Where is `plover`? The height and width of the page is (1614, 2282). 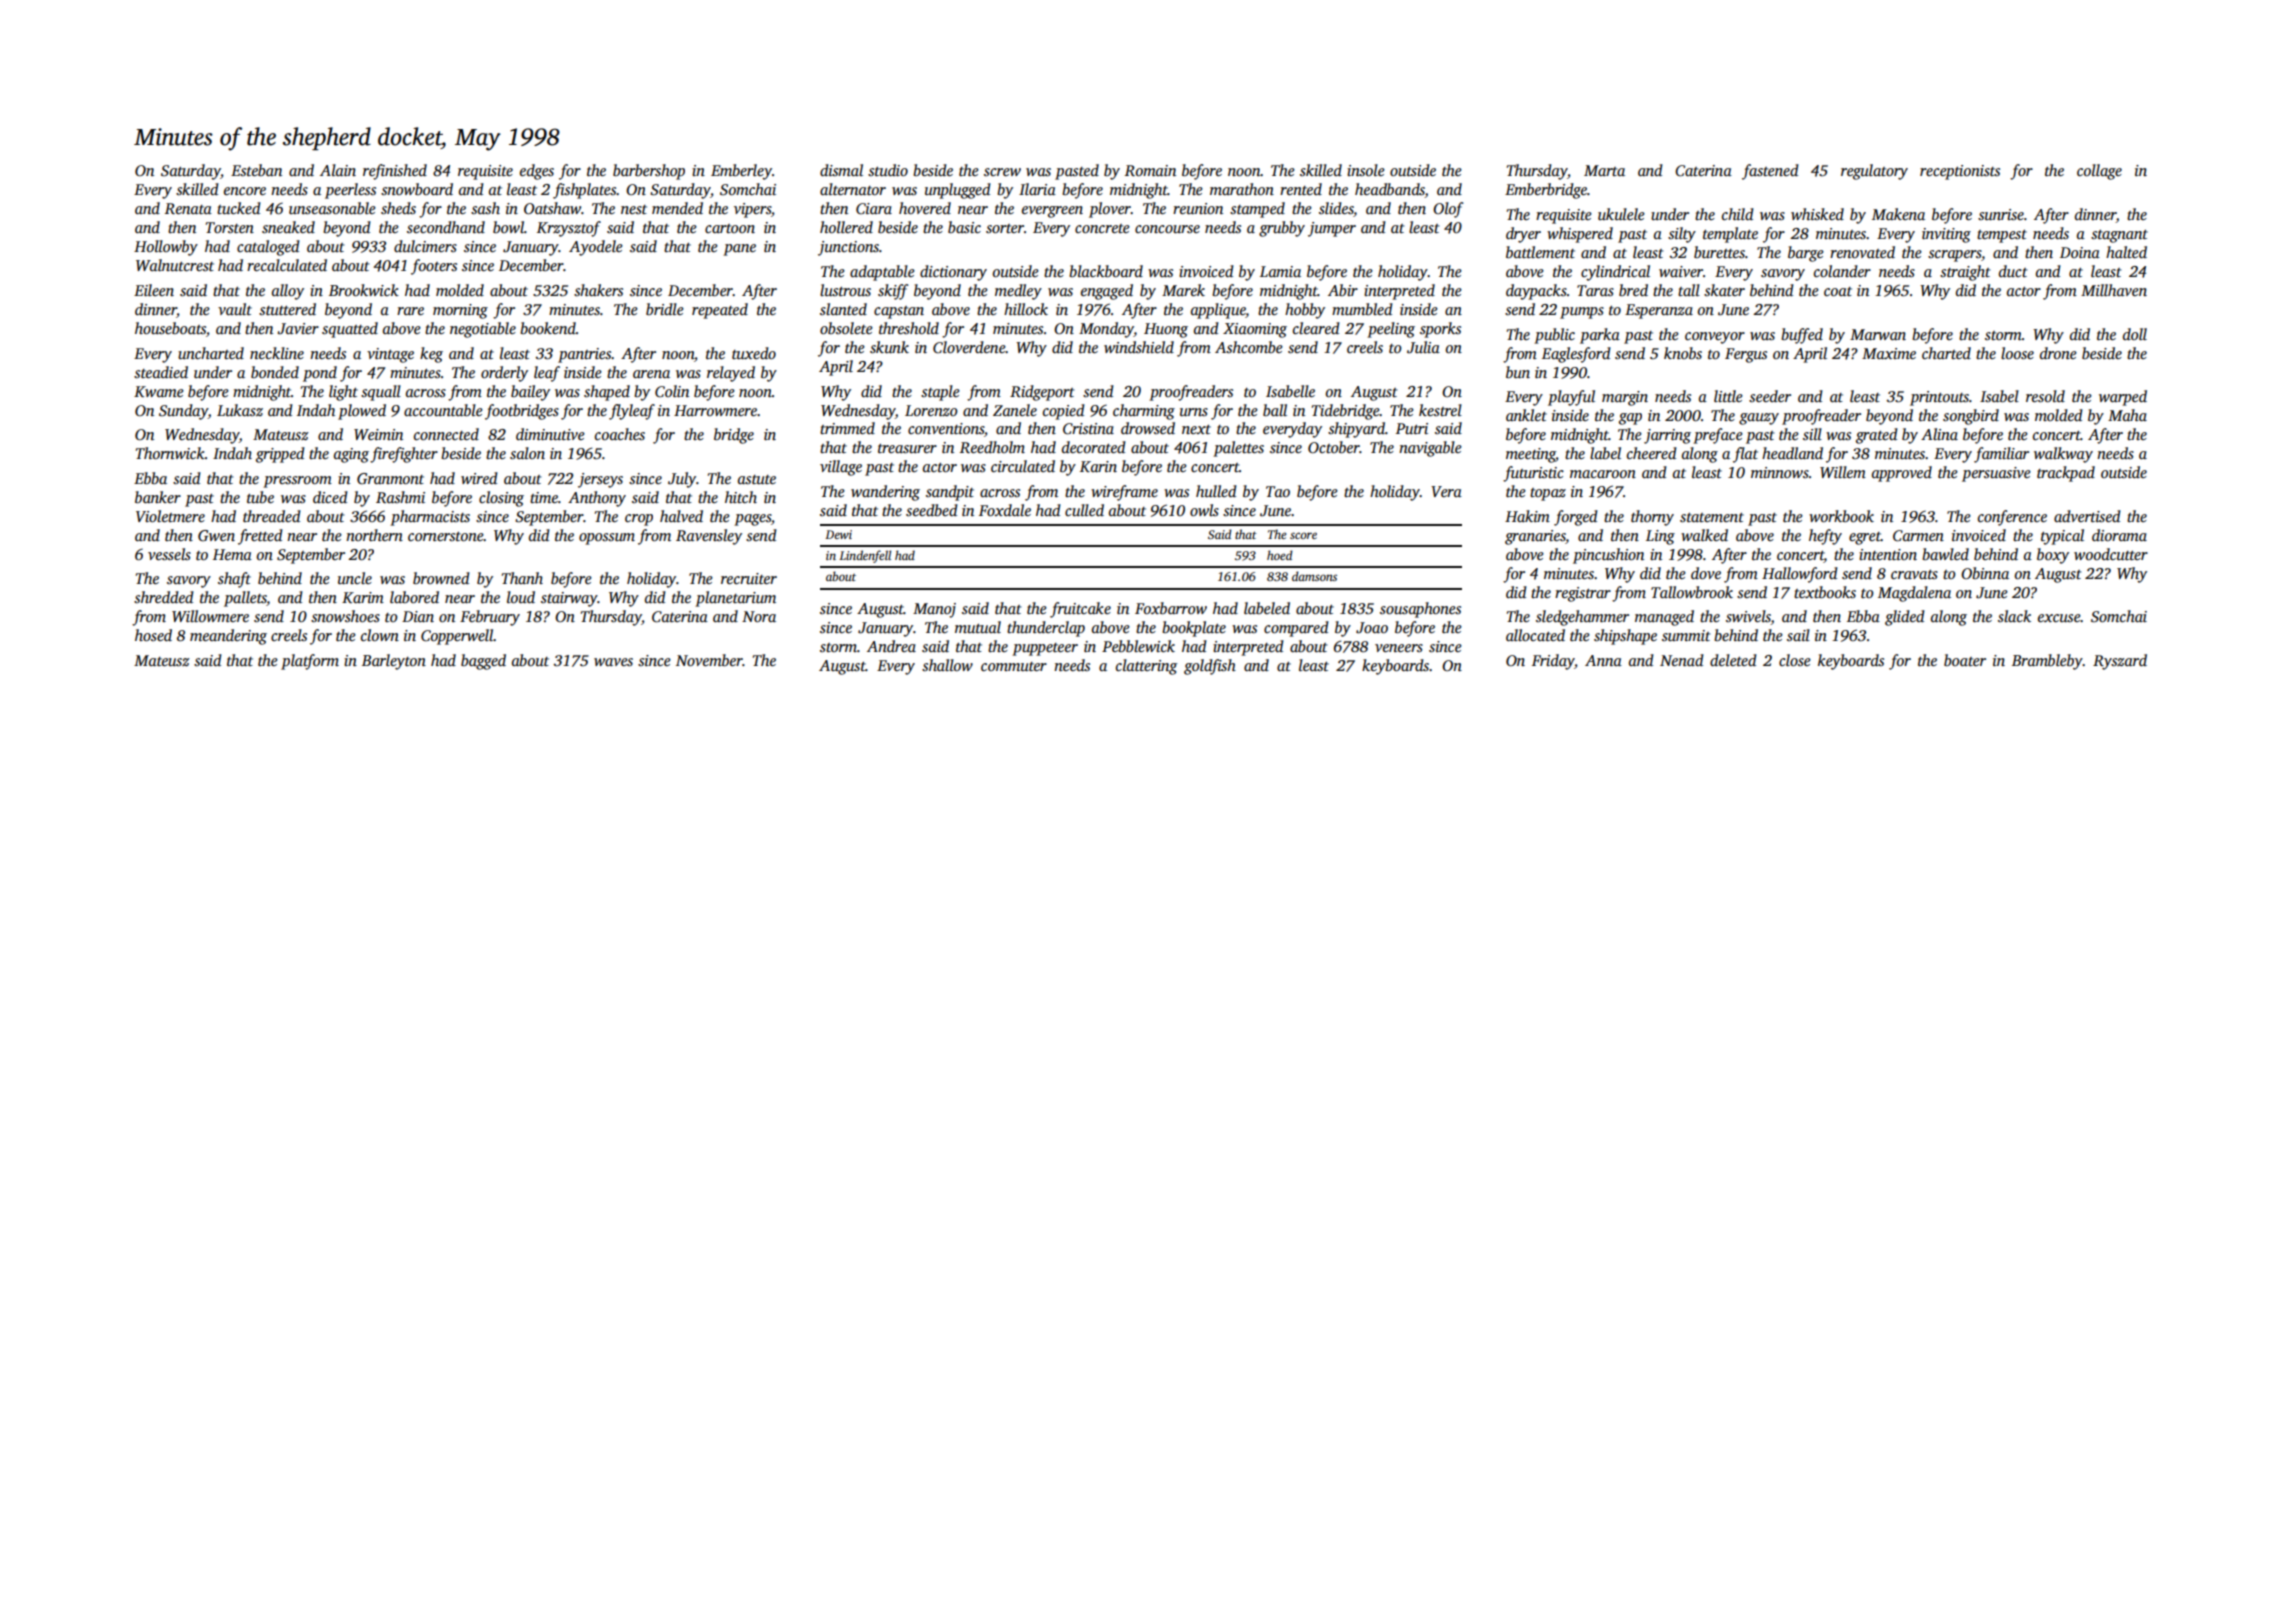
plover is located at coordinates (1110, 210).
